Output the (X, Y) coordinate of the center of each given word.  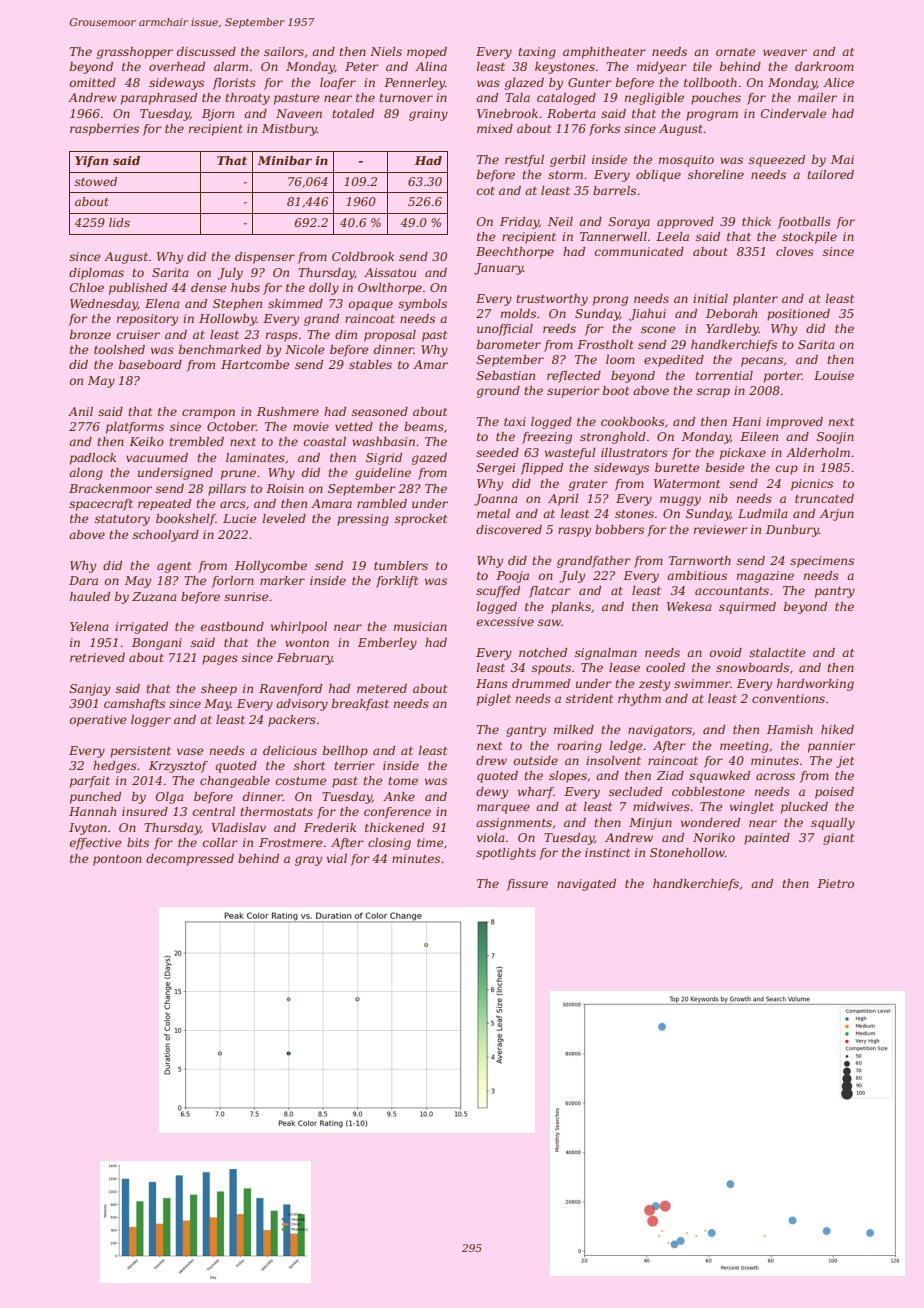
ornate (736, 52)
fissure (527, 885)
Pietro (835, 883)
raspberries (104, 130)
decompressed (190, 860)
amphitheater (604, 53)
